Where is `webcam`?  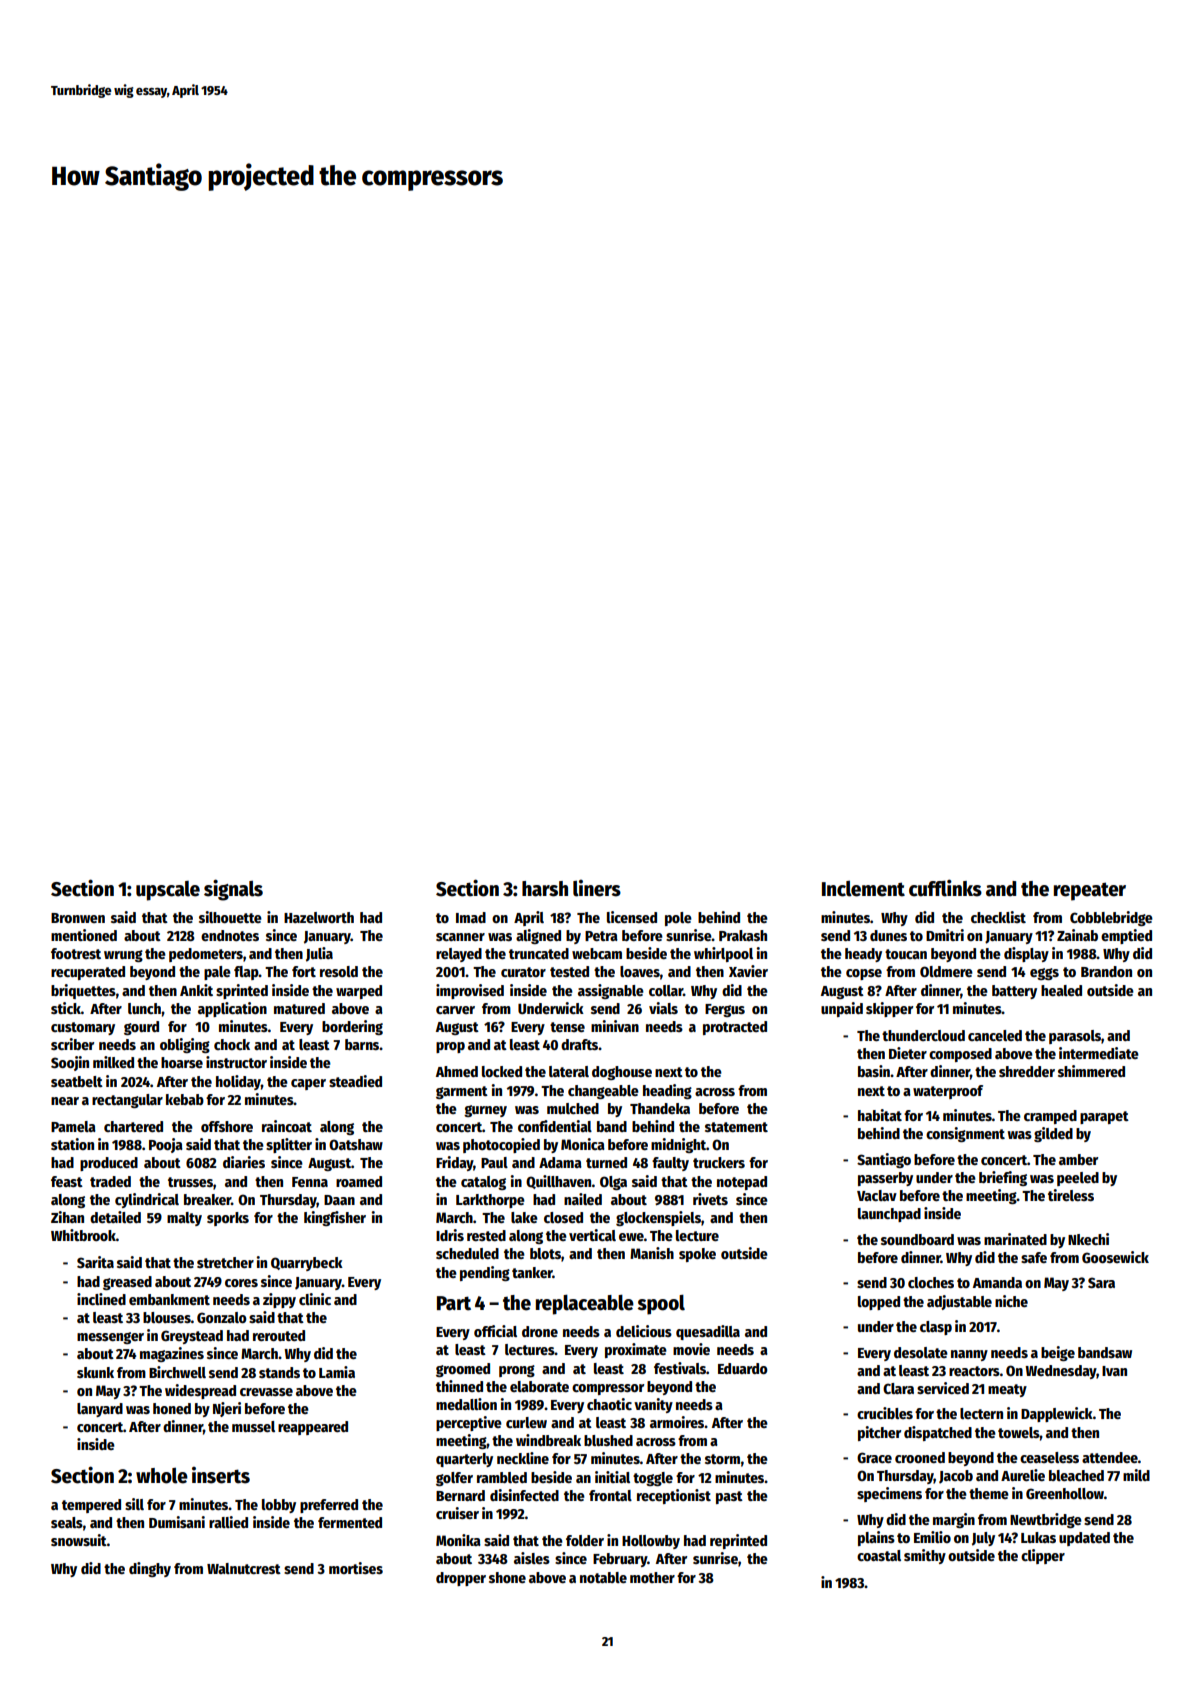
webcam is located at coordinates (597, 953).
